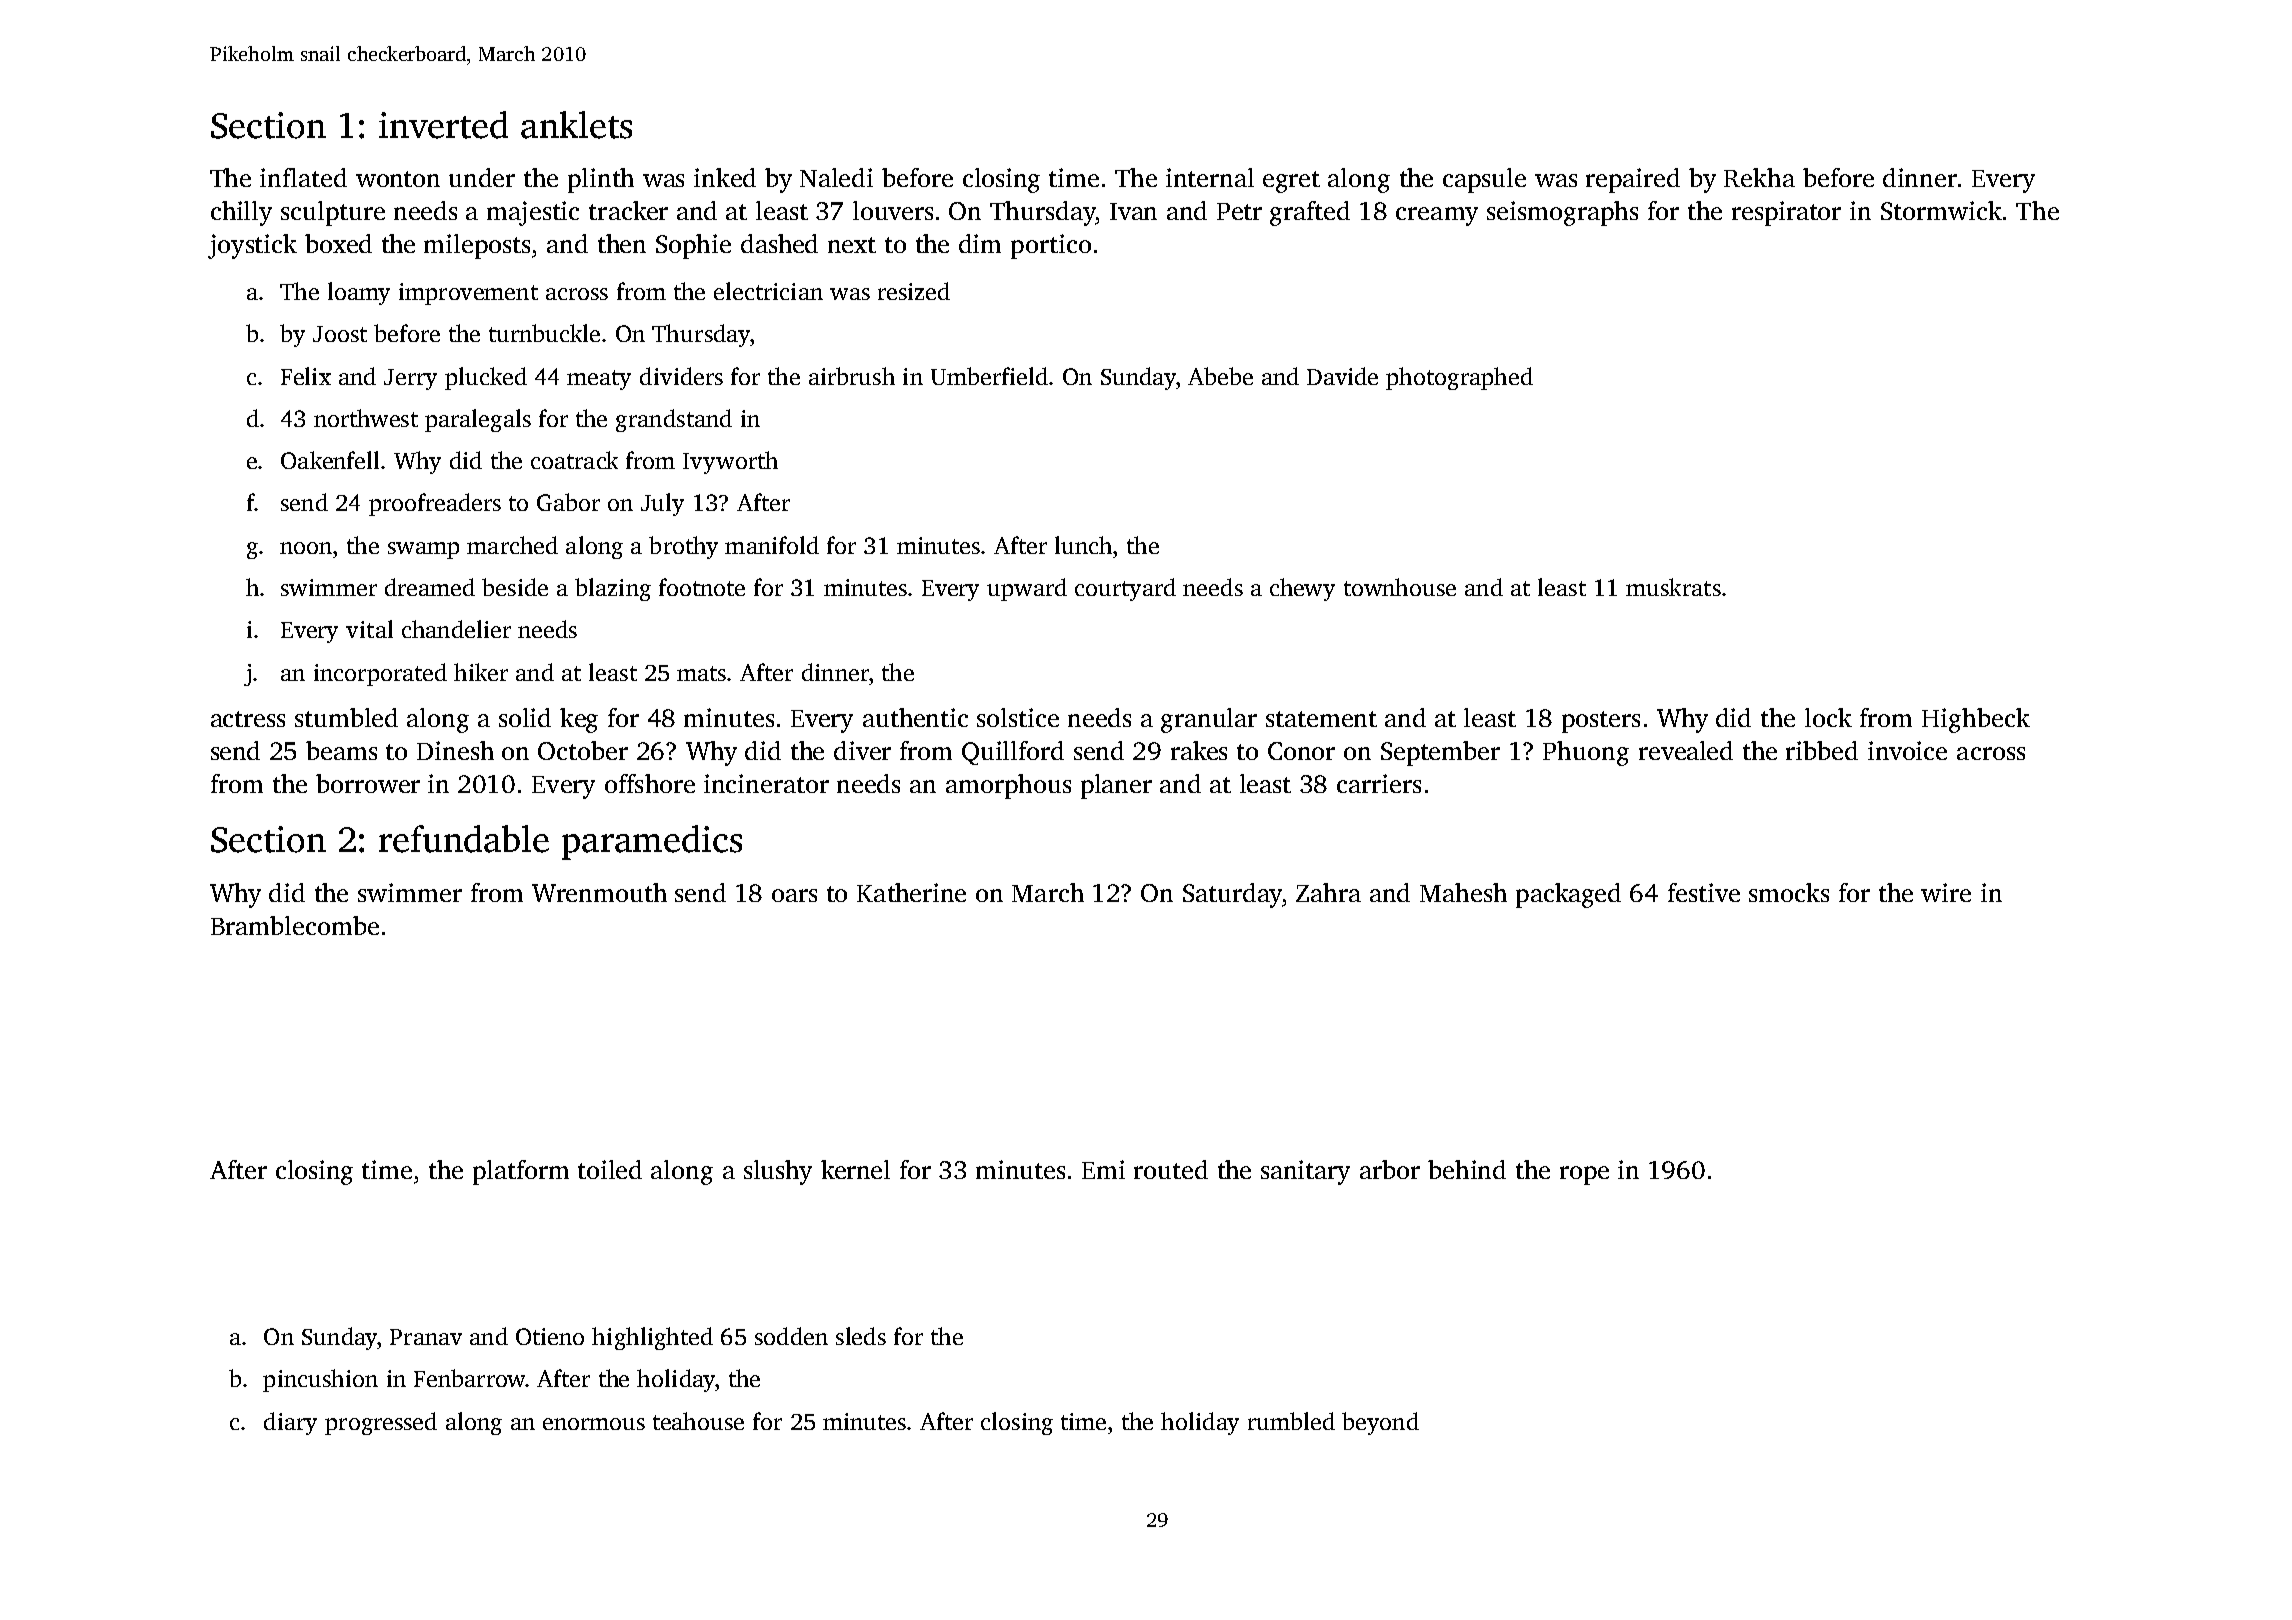 The width and height of the screenshot is (2292, 1620). What do you see at coordinates (1210, 177) in the screenshot?
I see `internal` at bounding box center [1210, 177].
